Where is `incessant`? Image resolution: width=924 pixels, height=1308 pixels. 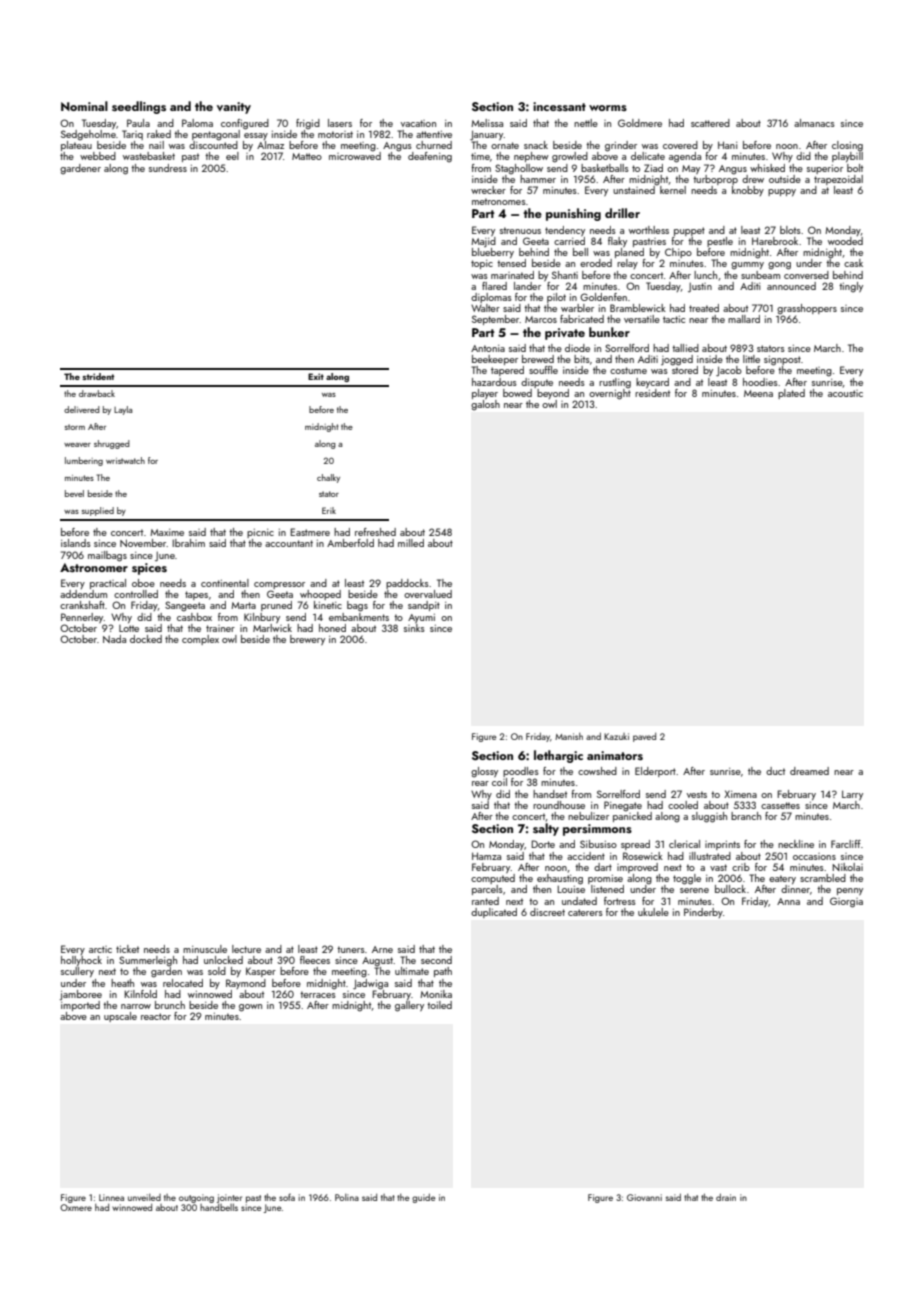
incessant is located at coordinates (559, 106).
